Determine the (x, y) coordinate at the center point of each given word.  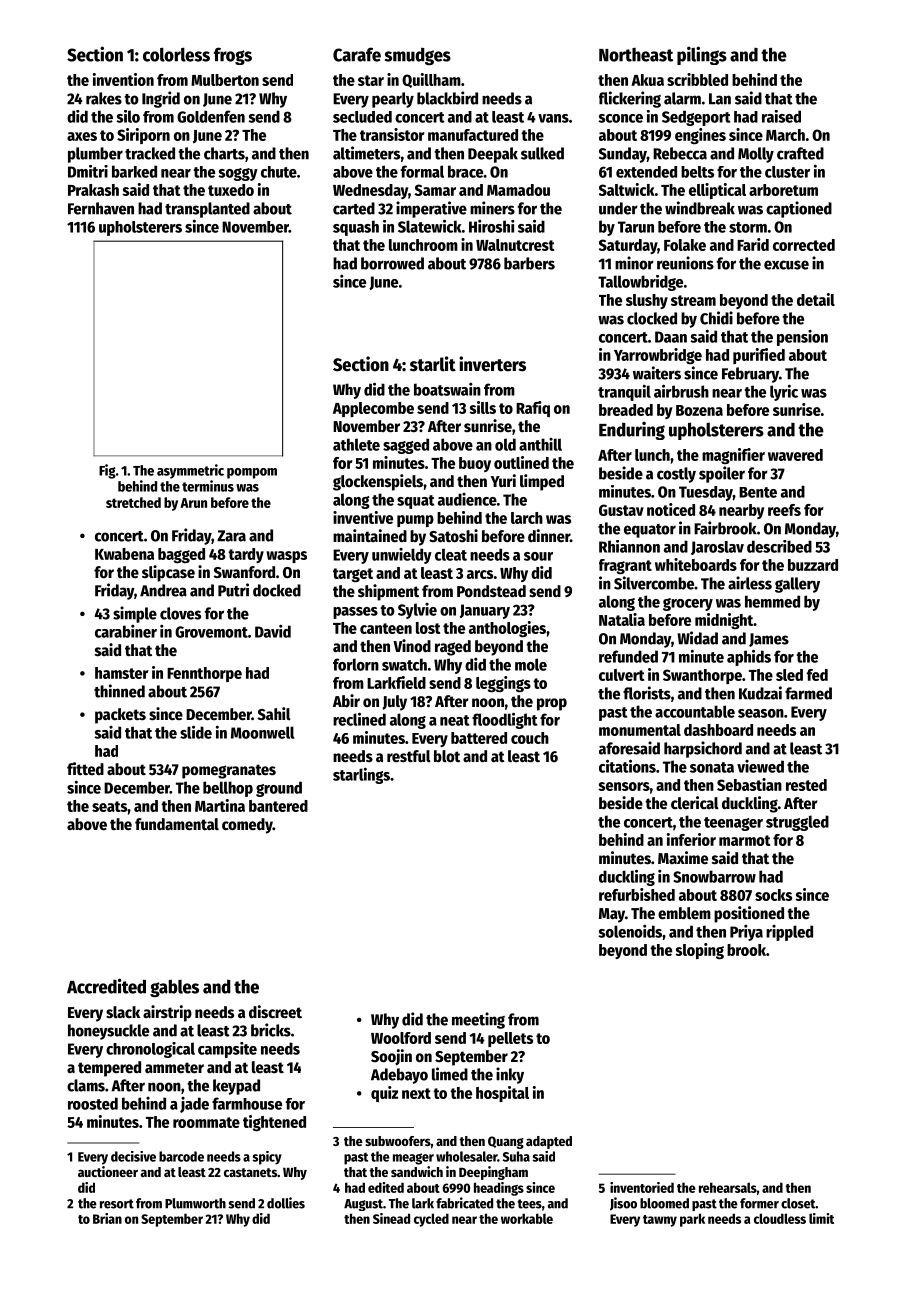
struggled (797, 823)
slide (196, 732)
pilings (702, 55)
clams (86, 1085)
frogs (233, 56)
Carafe (357, 54)
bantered (278, 806)
